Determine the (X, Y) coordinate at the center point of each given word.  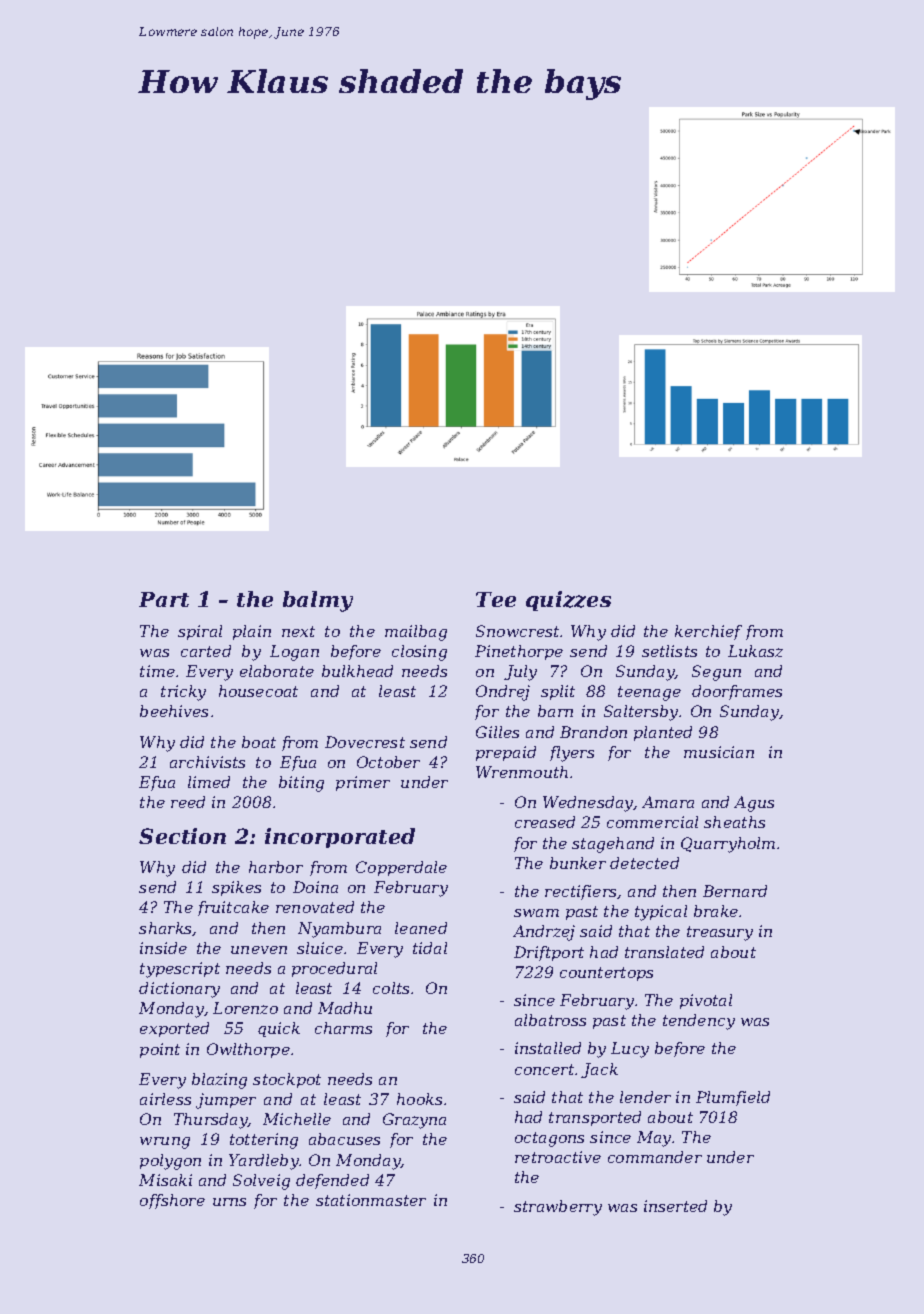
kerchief (708, 632)
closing (419, 653)
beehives (174, 711)
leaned (421, 928)
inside (163, 948)
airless (165, 1099)
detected (644, 863)
